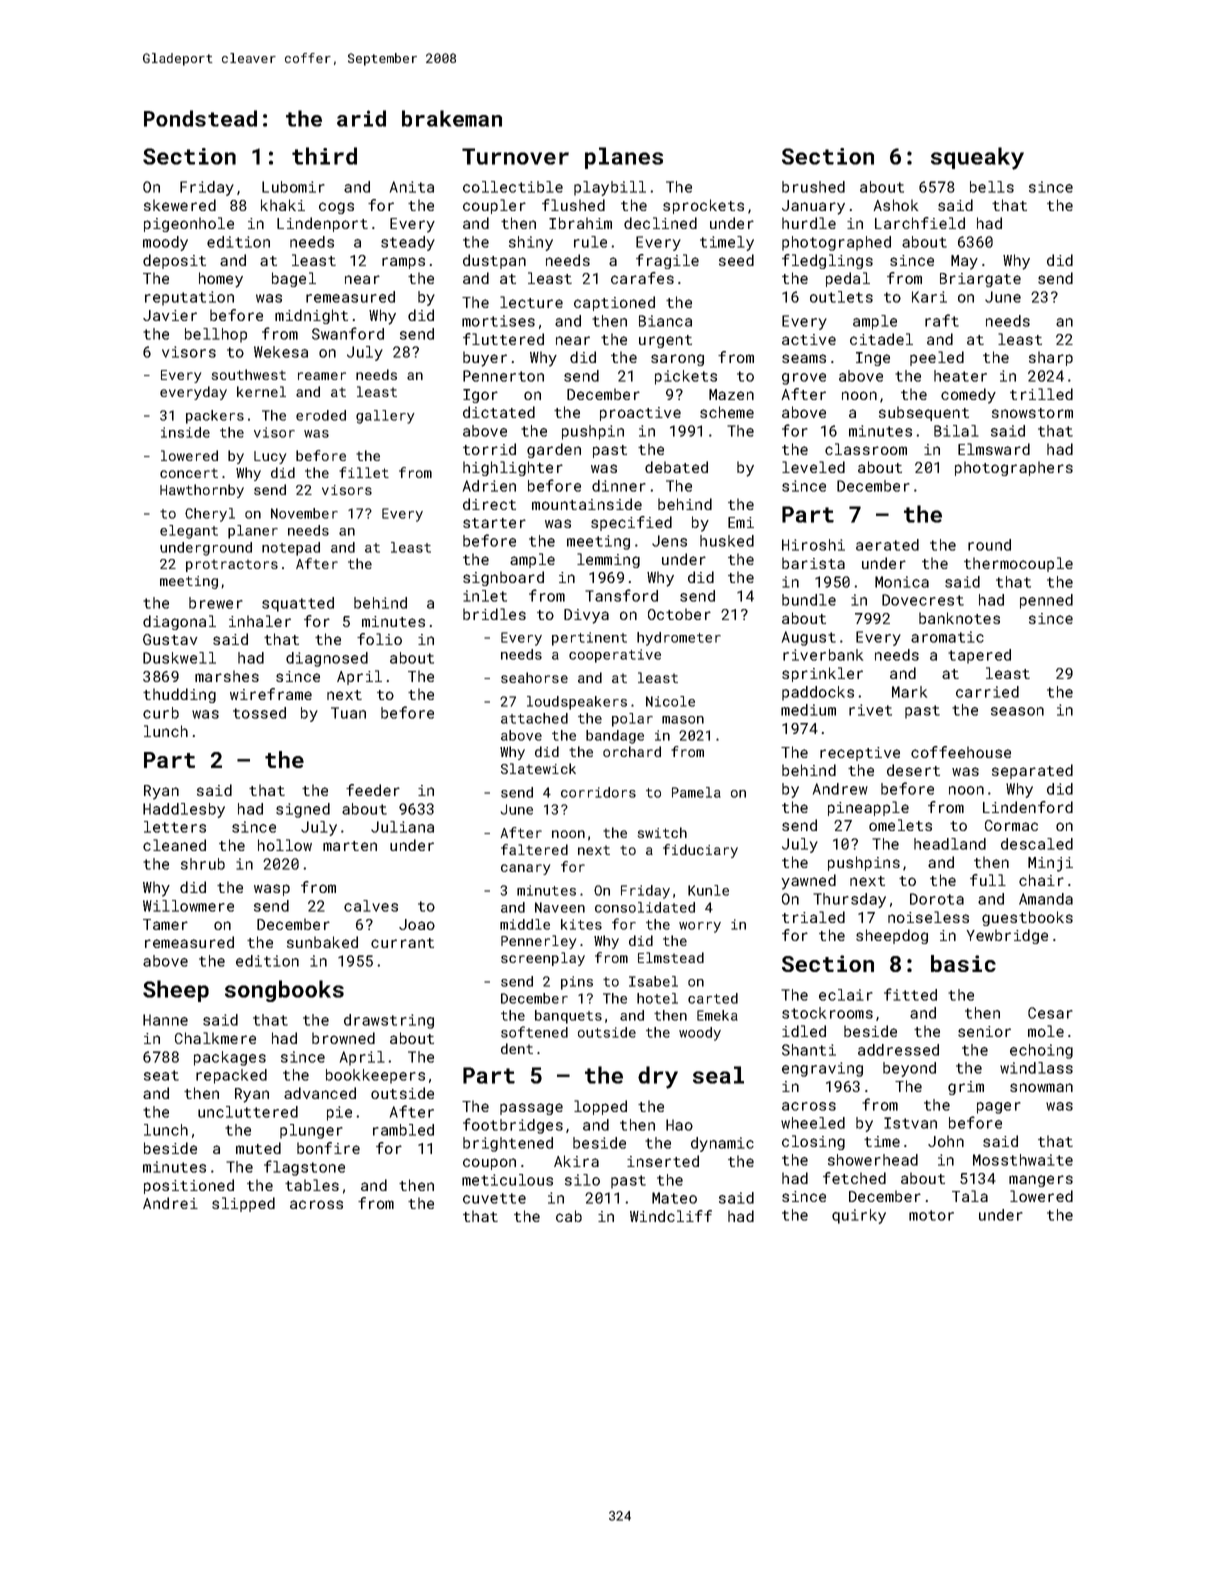  I want to click on gallery, so click(385, 417).
